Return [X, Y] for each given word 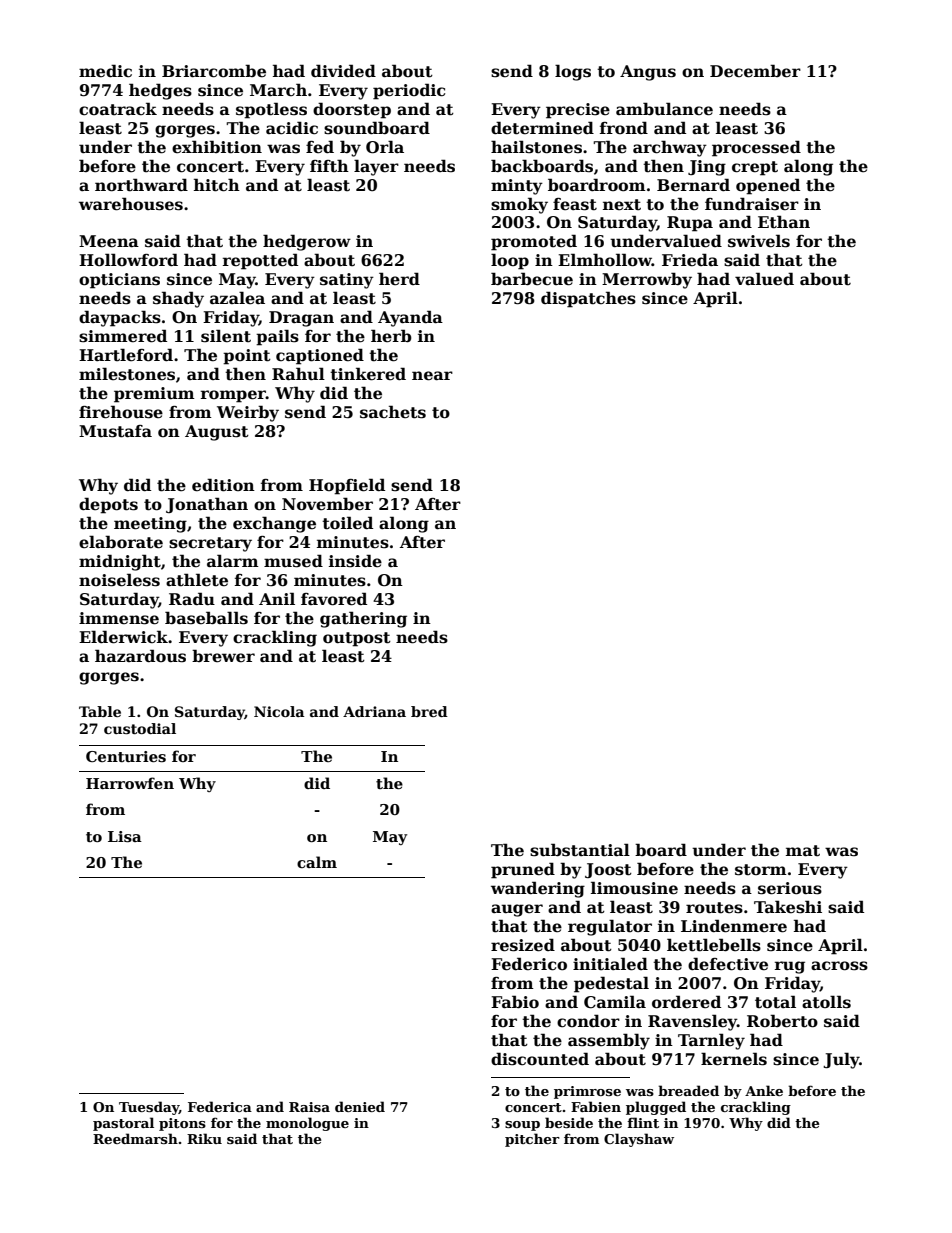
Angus [648, 73]
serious [790, 888]
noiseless [119, 580]
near [432, 376]
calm [317, 862]
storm [761, 870]
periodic [409, 91]
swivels [759, 241]
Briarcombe [214, 71]
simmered [123, 336]
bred [429, 711]
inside [355, 561]
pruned [523, 870]
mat [803, 851]
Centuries [126, 756]
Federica [220, 1106]
